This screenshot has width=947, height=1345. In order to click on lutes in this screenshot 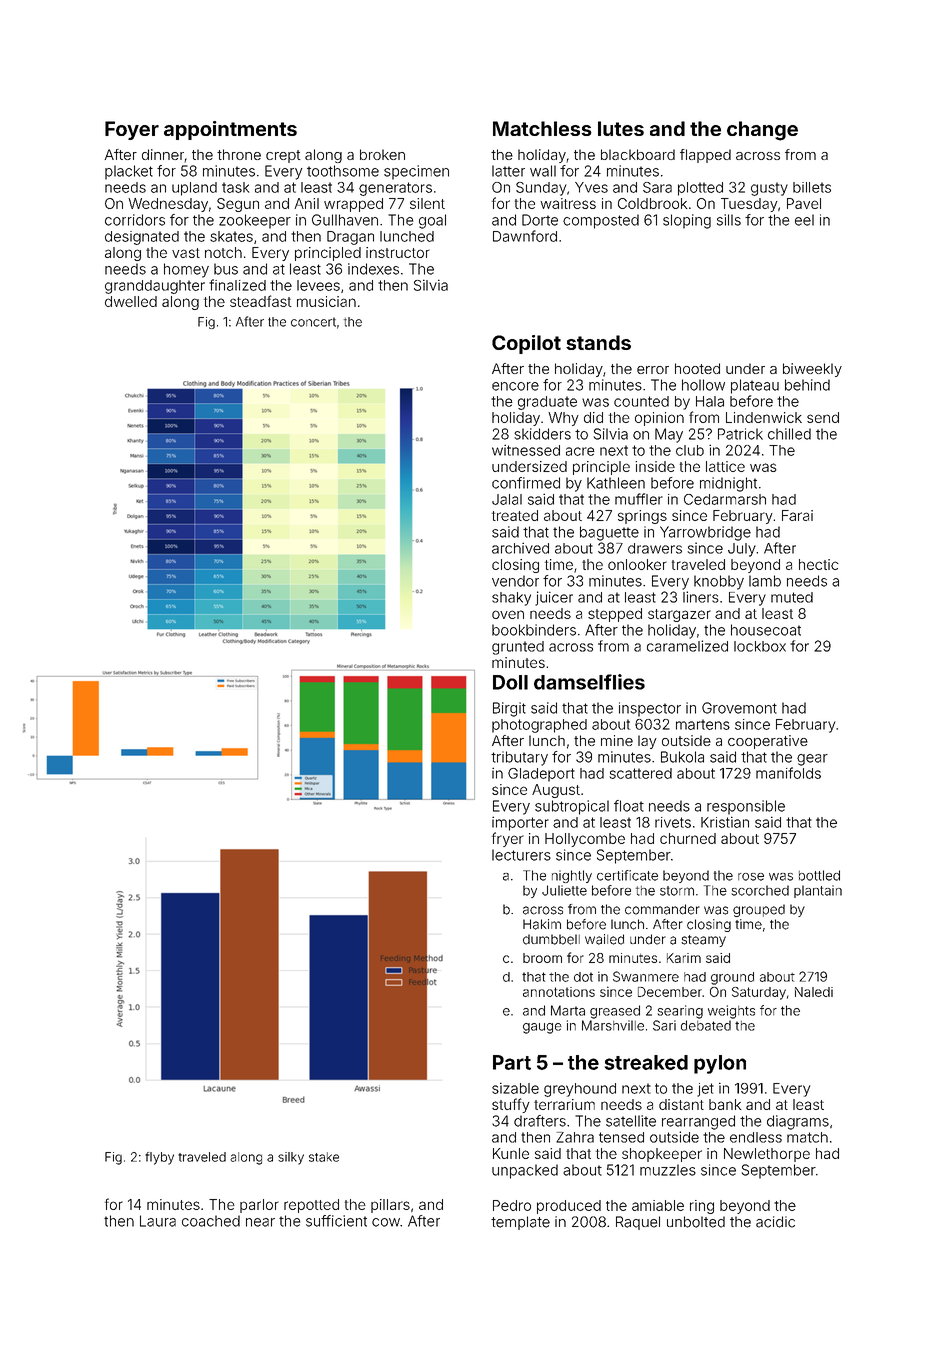, I will do `click(621, 128)`.
